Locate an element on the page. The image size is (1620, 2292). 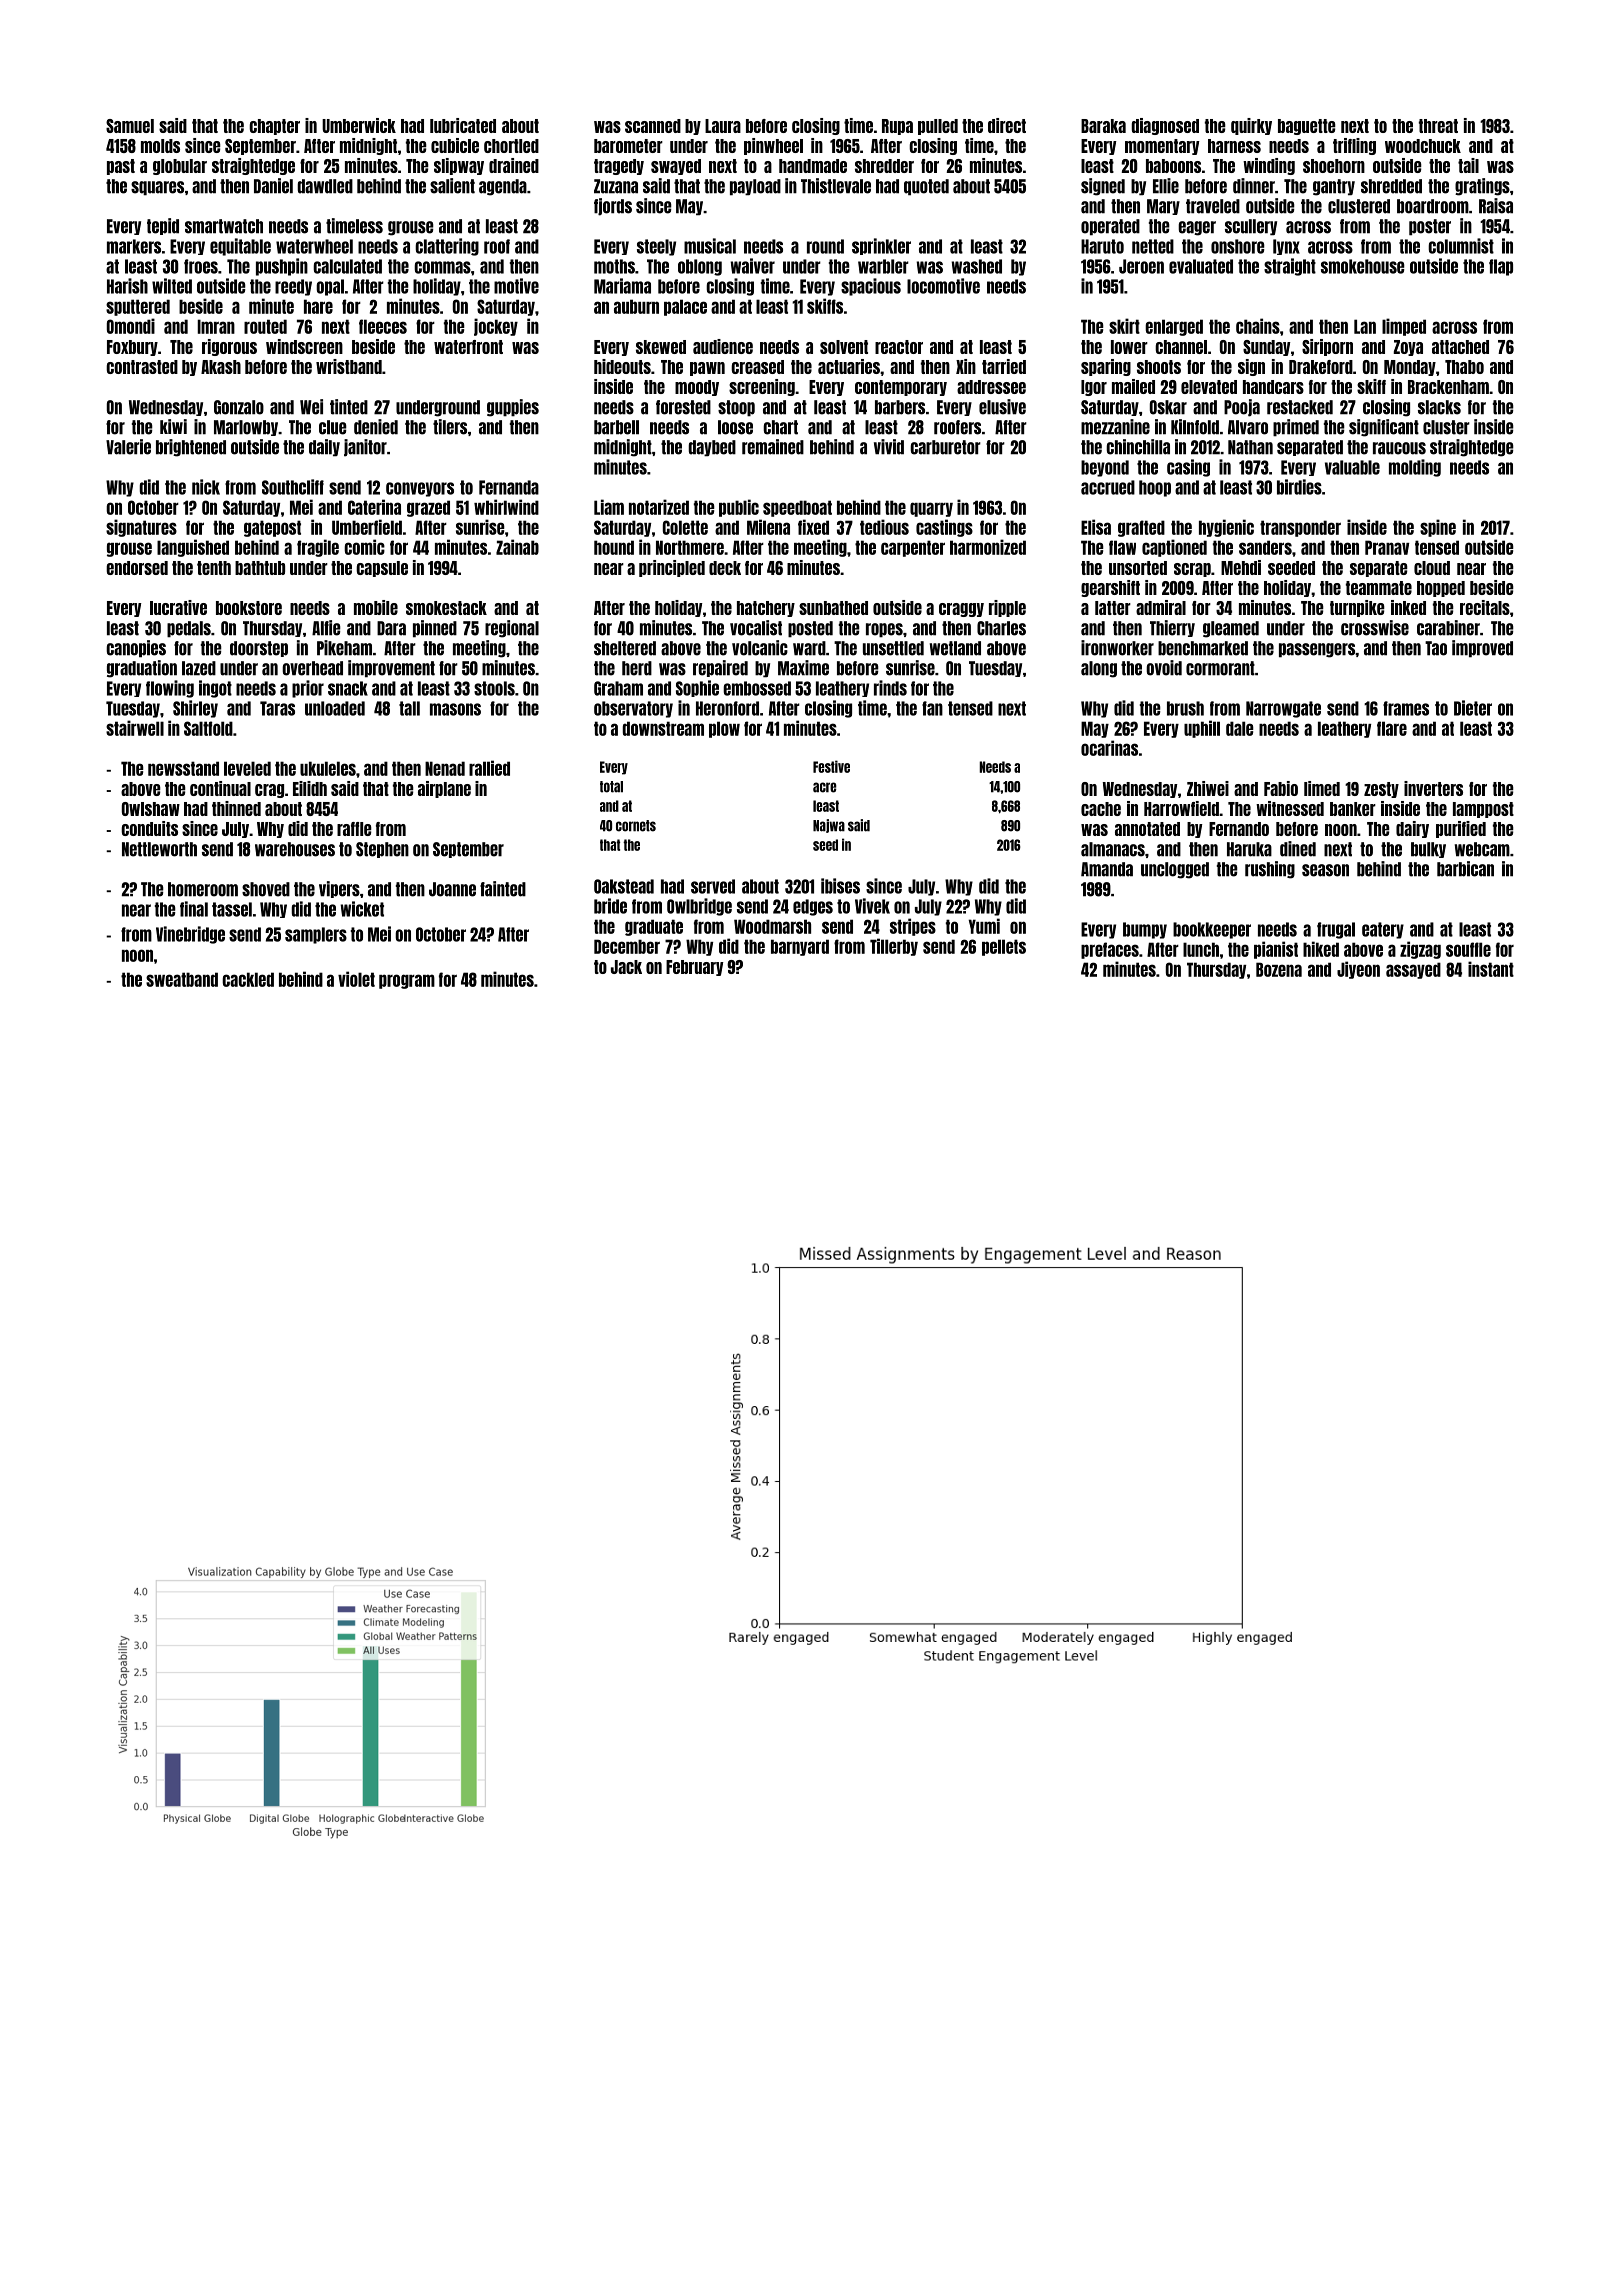
barometer is located at coordinates (628, 146).
